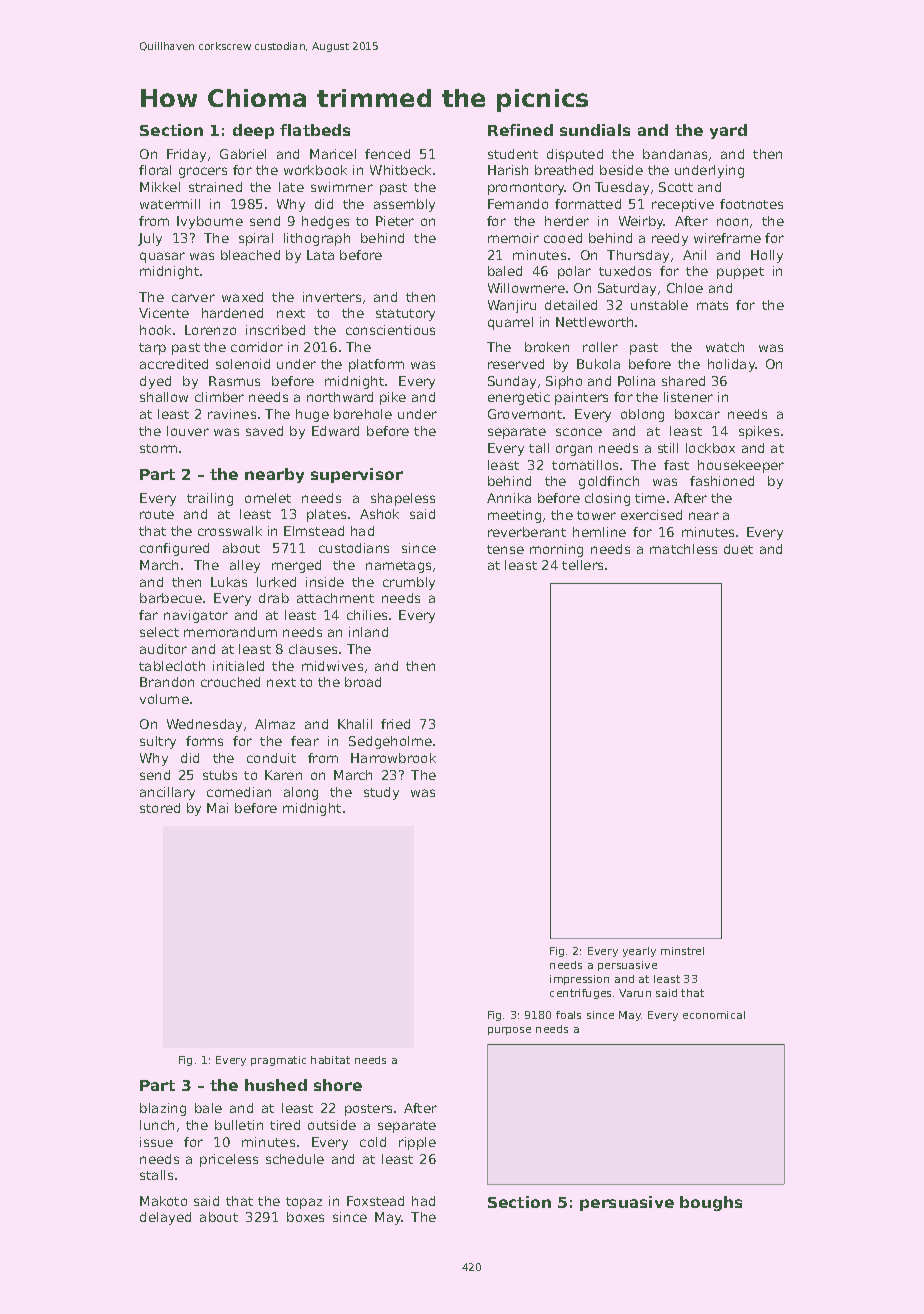 The width and height of the document is (924, 1314). What do you see at coordinates (381, 793) in the document?
I see `study` at bounding box center [381, 793].
